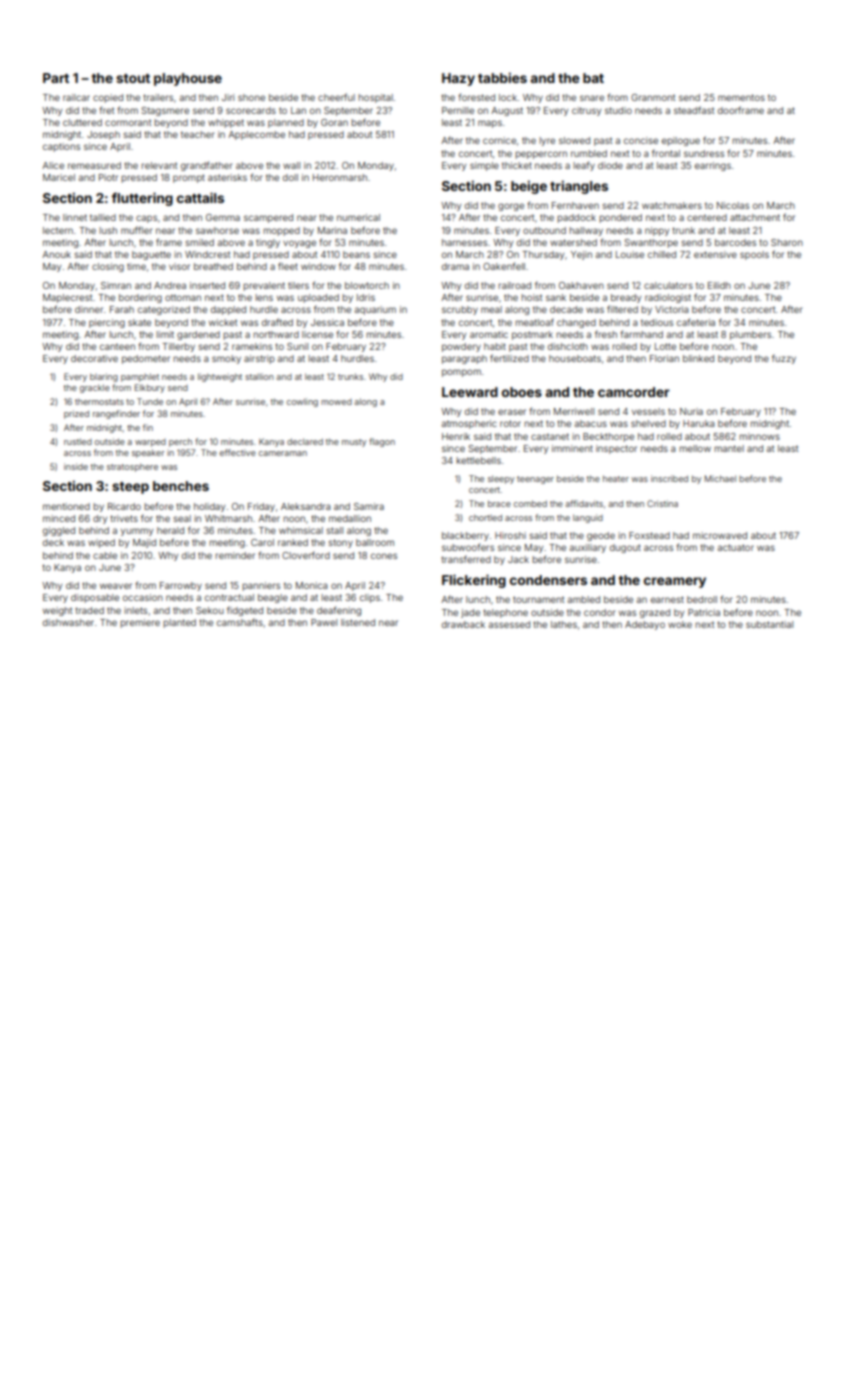 The image size is (849, 1400). I want to click on lectern, so click(58, 230).
